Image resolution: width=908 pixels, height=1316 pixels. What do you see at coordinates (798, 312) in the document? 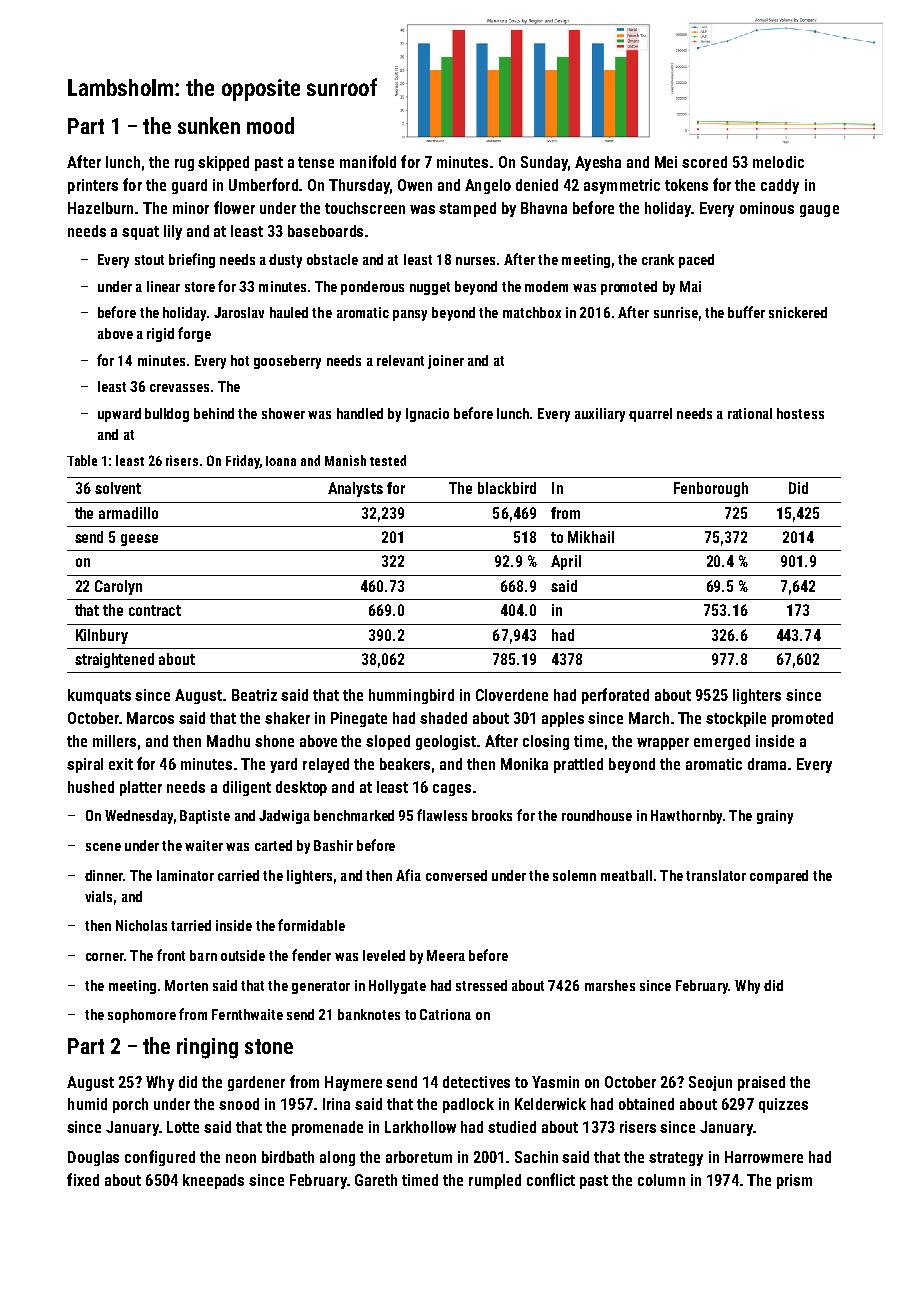
I see `snickered` at bounding box center [798, 312].
